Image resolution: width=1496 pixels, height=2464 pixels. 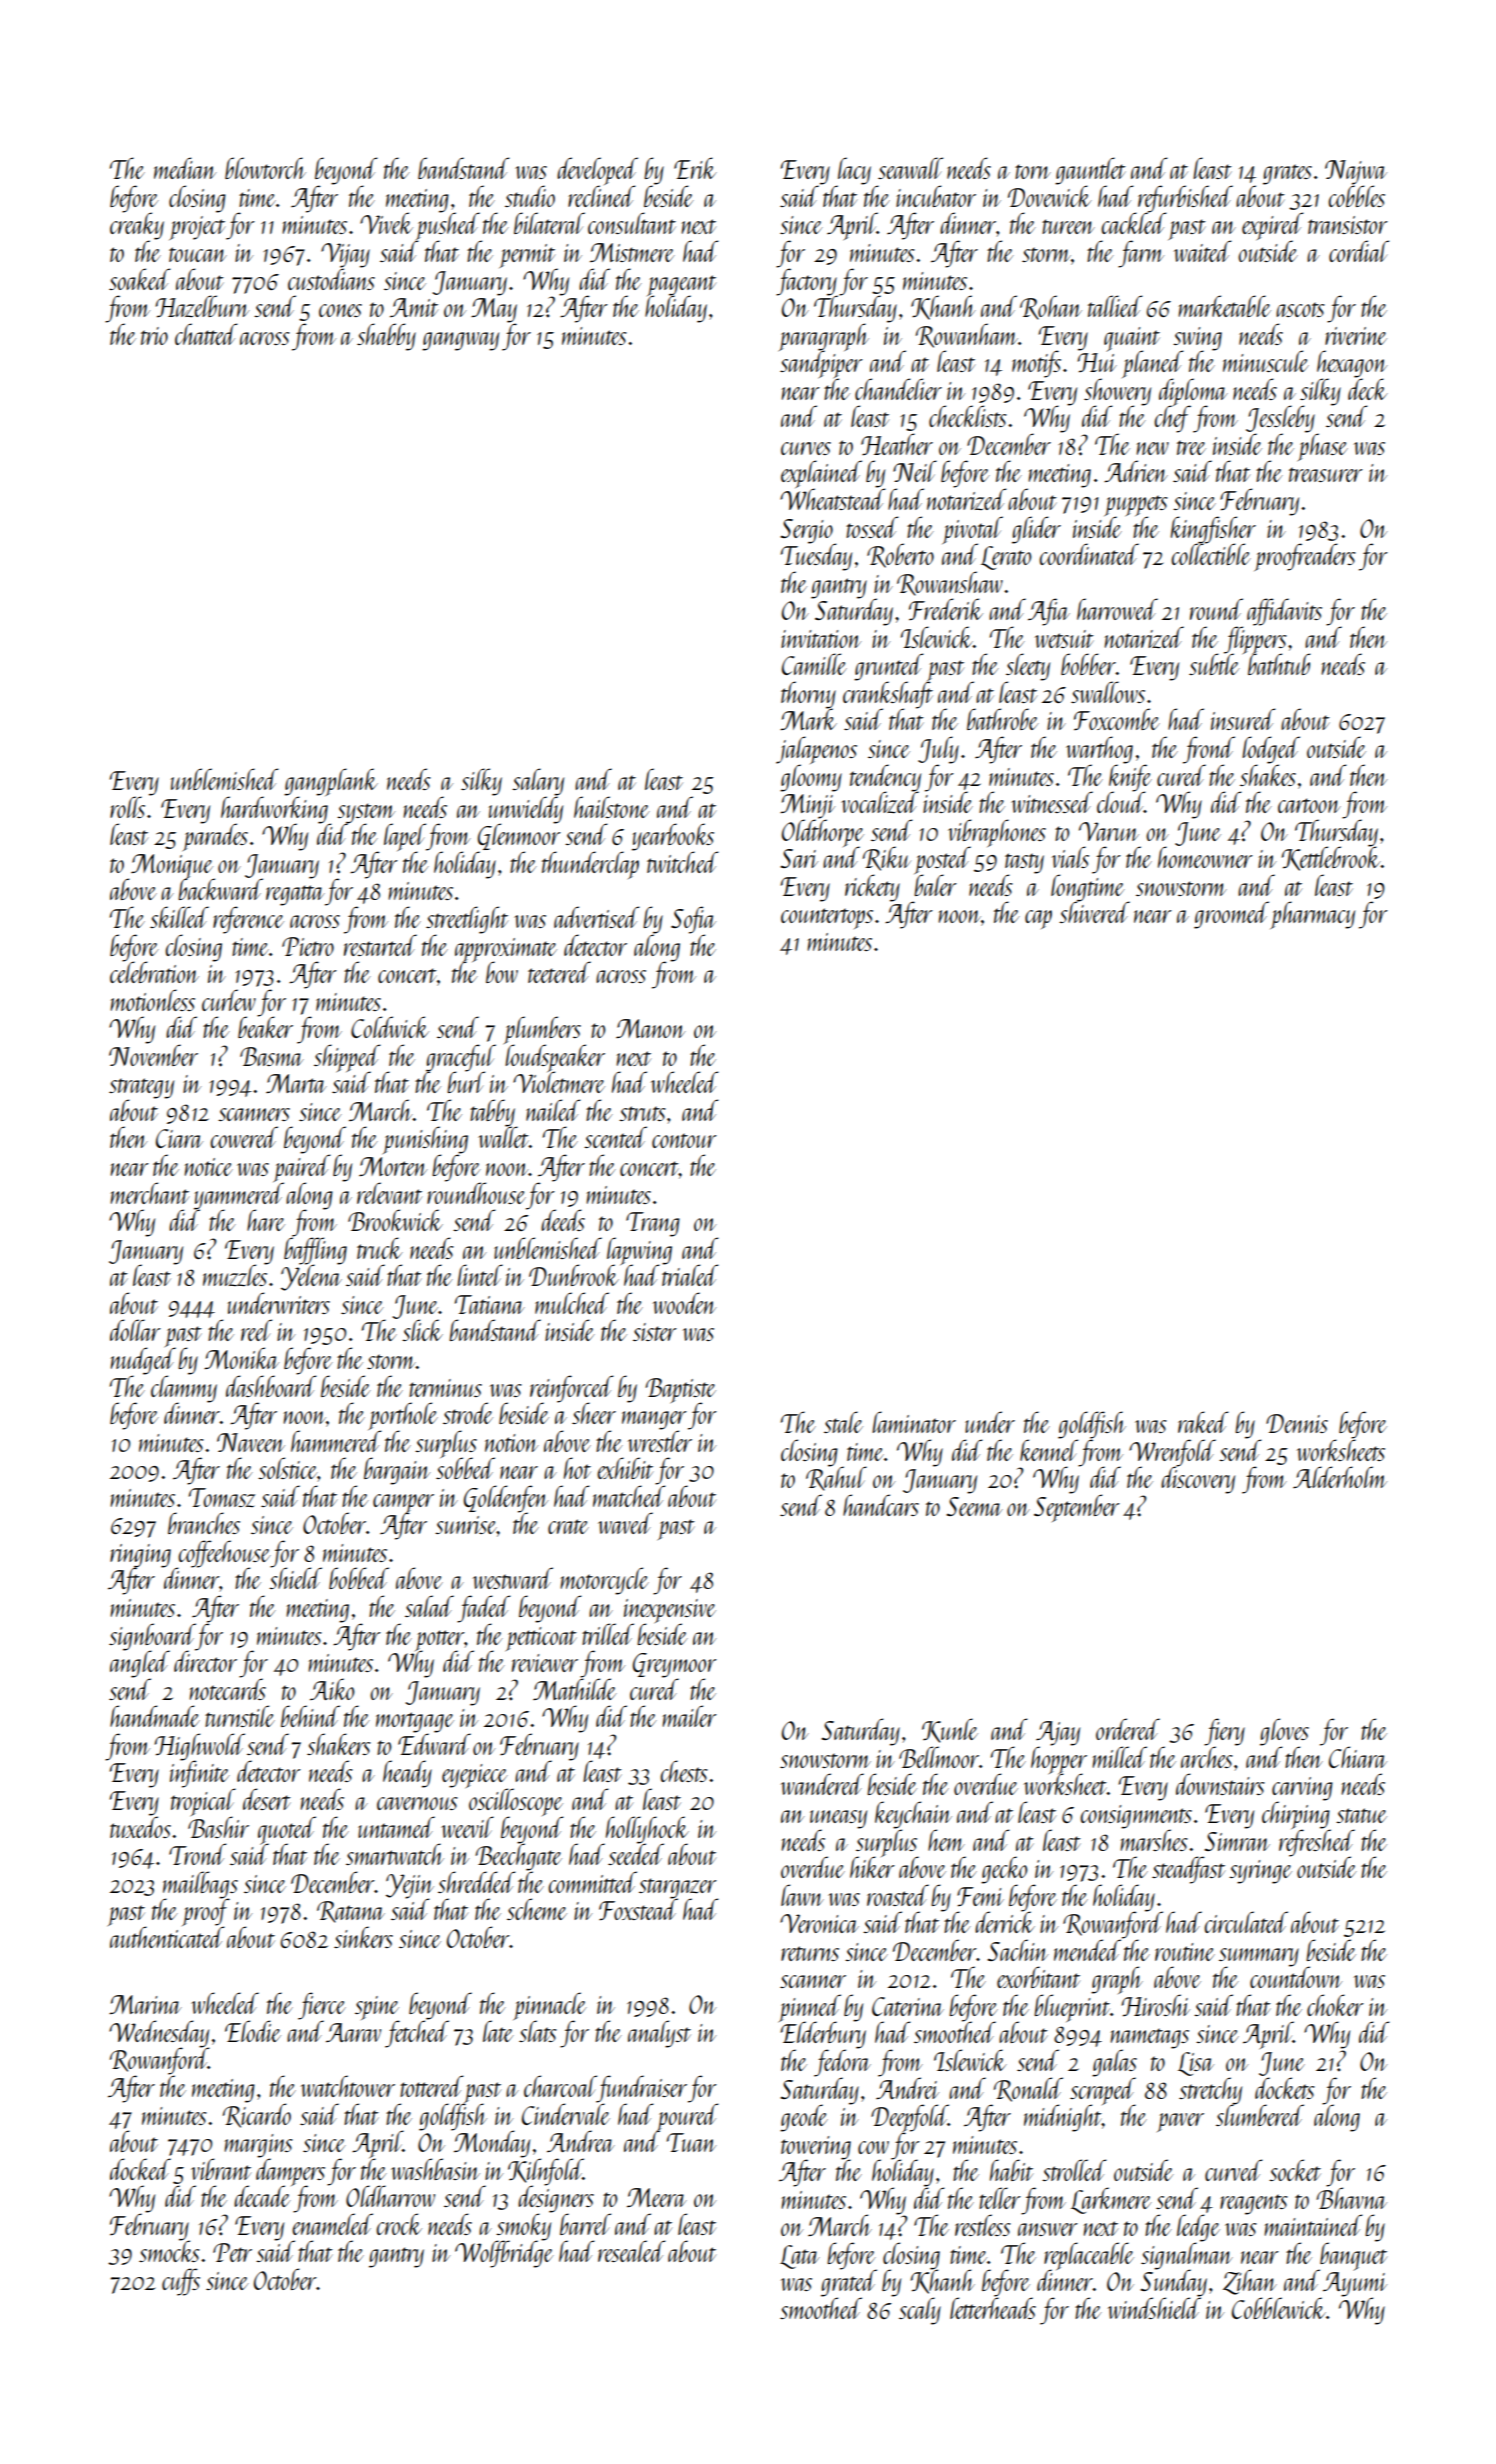 What do you see at coordinates (808, 695) in the page?
I see `thorny` at bounding box center [808, 695].
